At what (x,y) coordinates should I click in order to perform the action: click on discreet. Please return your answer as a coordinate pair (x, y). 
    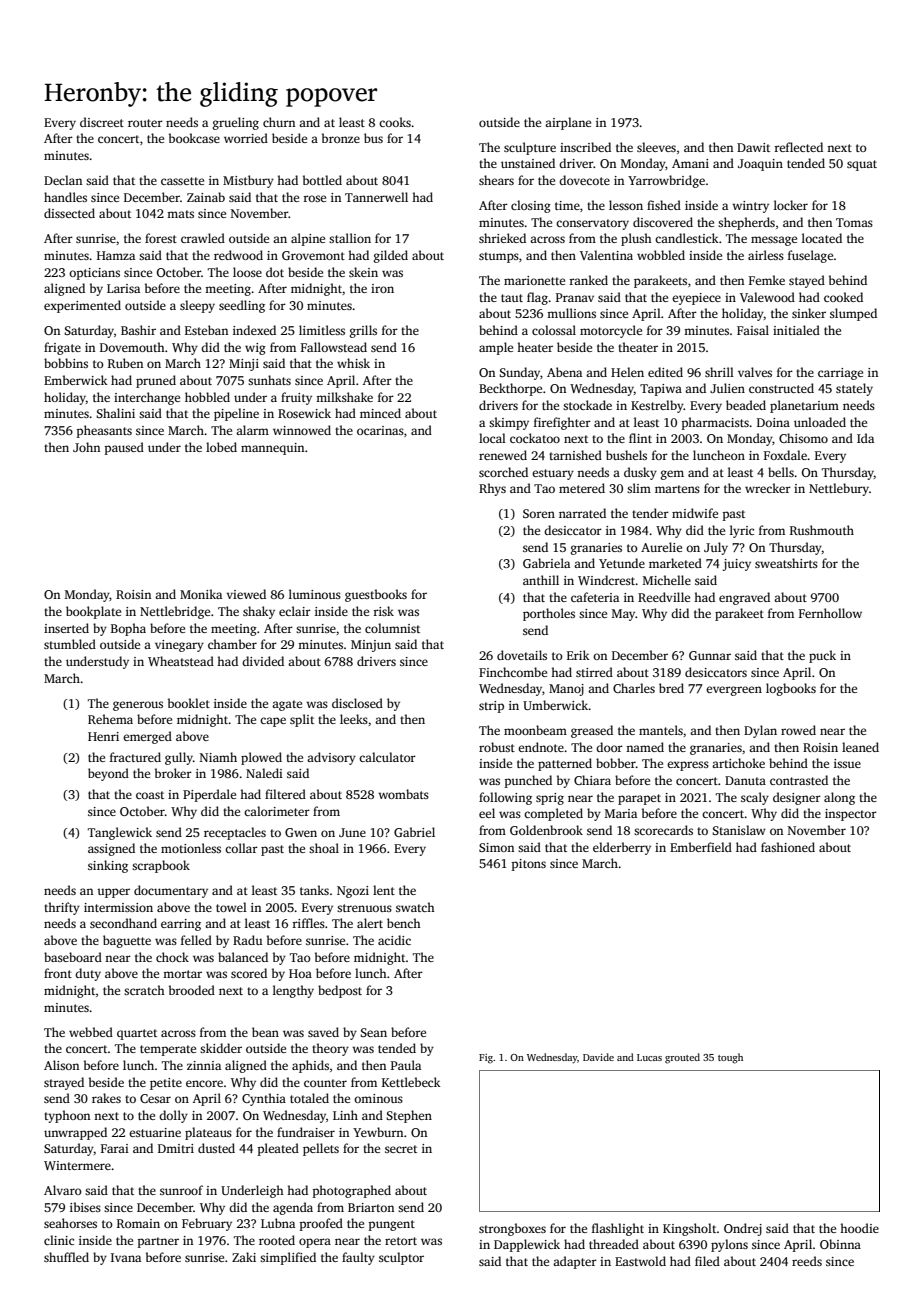
    Looking at the image, I should click on (102, 122).
